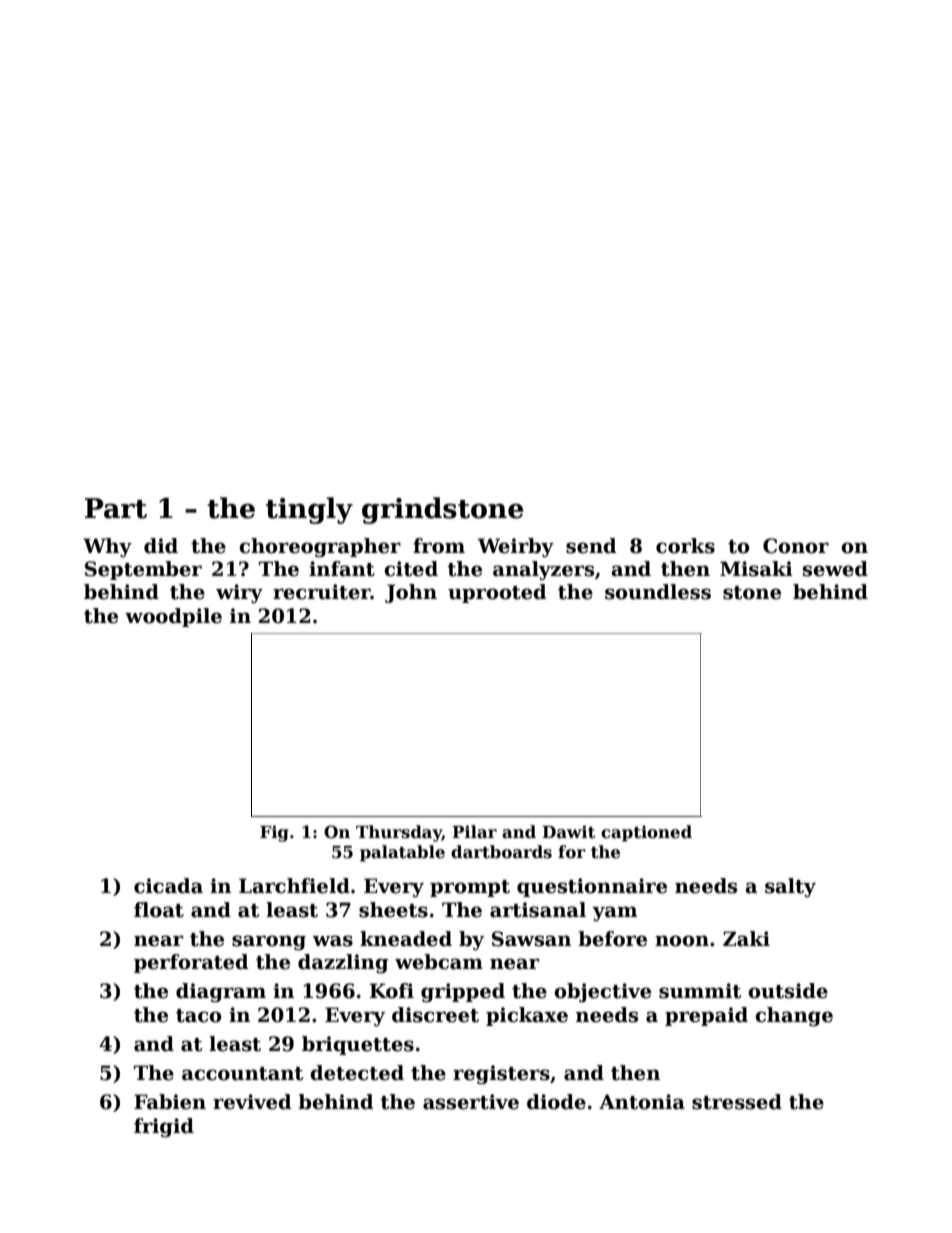 Image resolution: width=952 pixels, height=1233 pixels. I want to click on stressed, so click(737, 1102).
